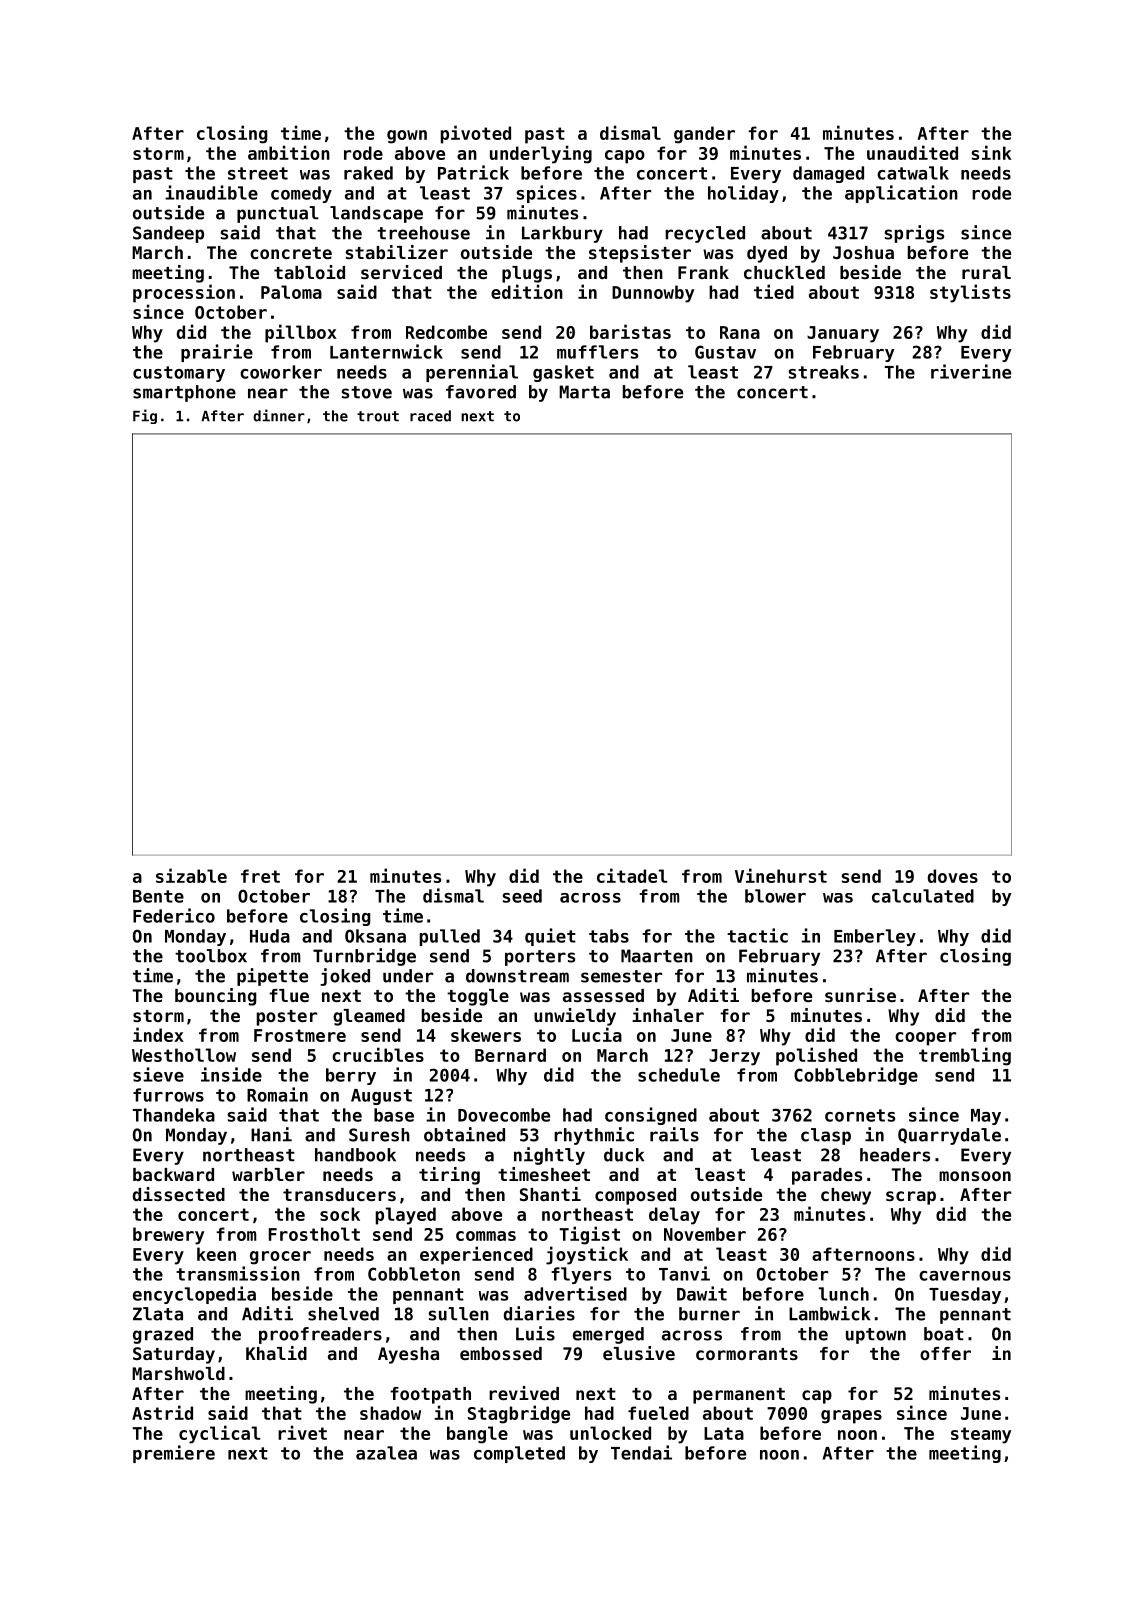 The height and width of the screenshot is (1618, 1144). What do you see at coordinates (260, 876) in the screenshot?
I see `fret` at bounding box center [260, 876].
